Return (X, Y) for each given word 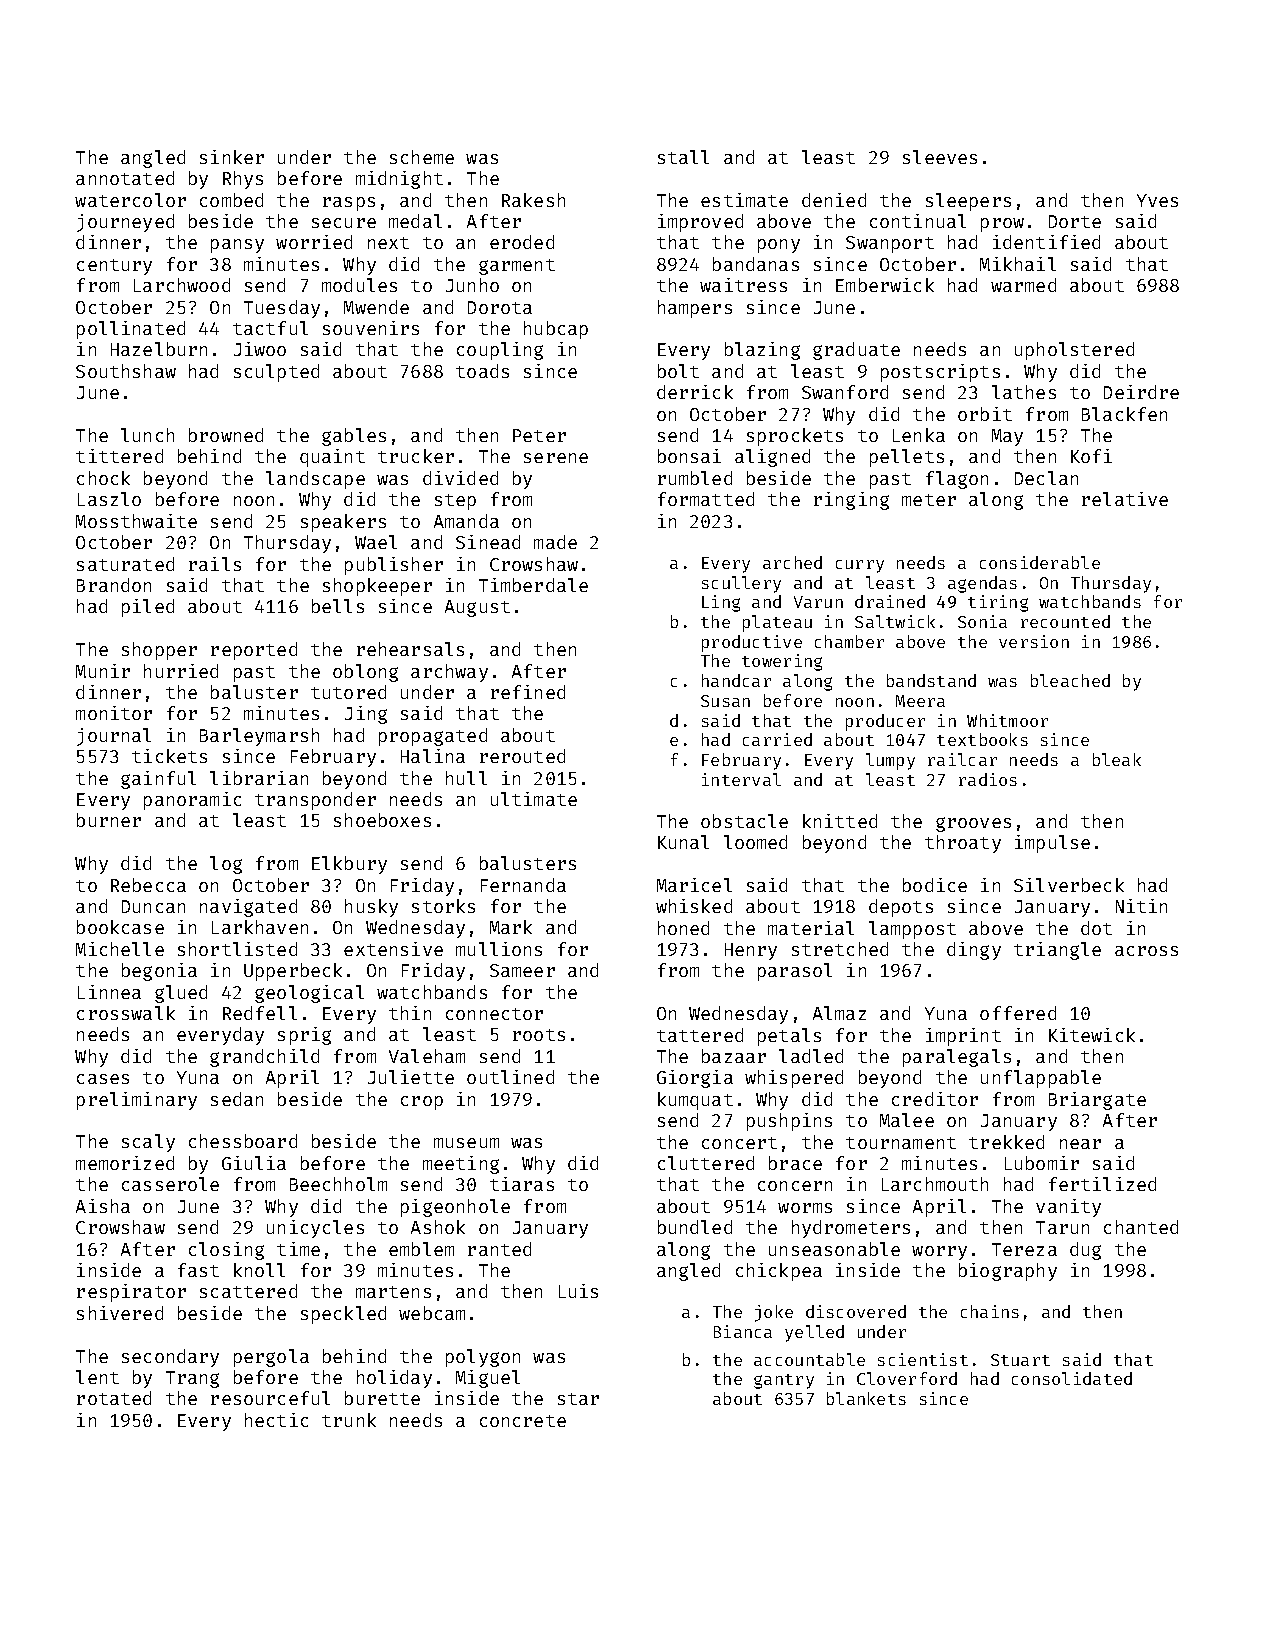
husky (371, 908)
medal (415, 221)
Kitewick (1092, 1035)
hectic (276, 1420)
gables (354, 437)
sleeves (940, 157)
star (578, 1399)
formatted (706, 499)
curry (860, 566)
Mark (511, 927)
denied (834, 200)
